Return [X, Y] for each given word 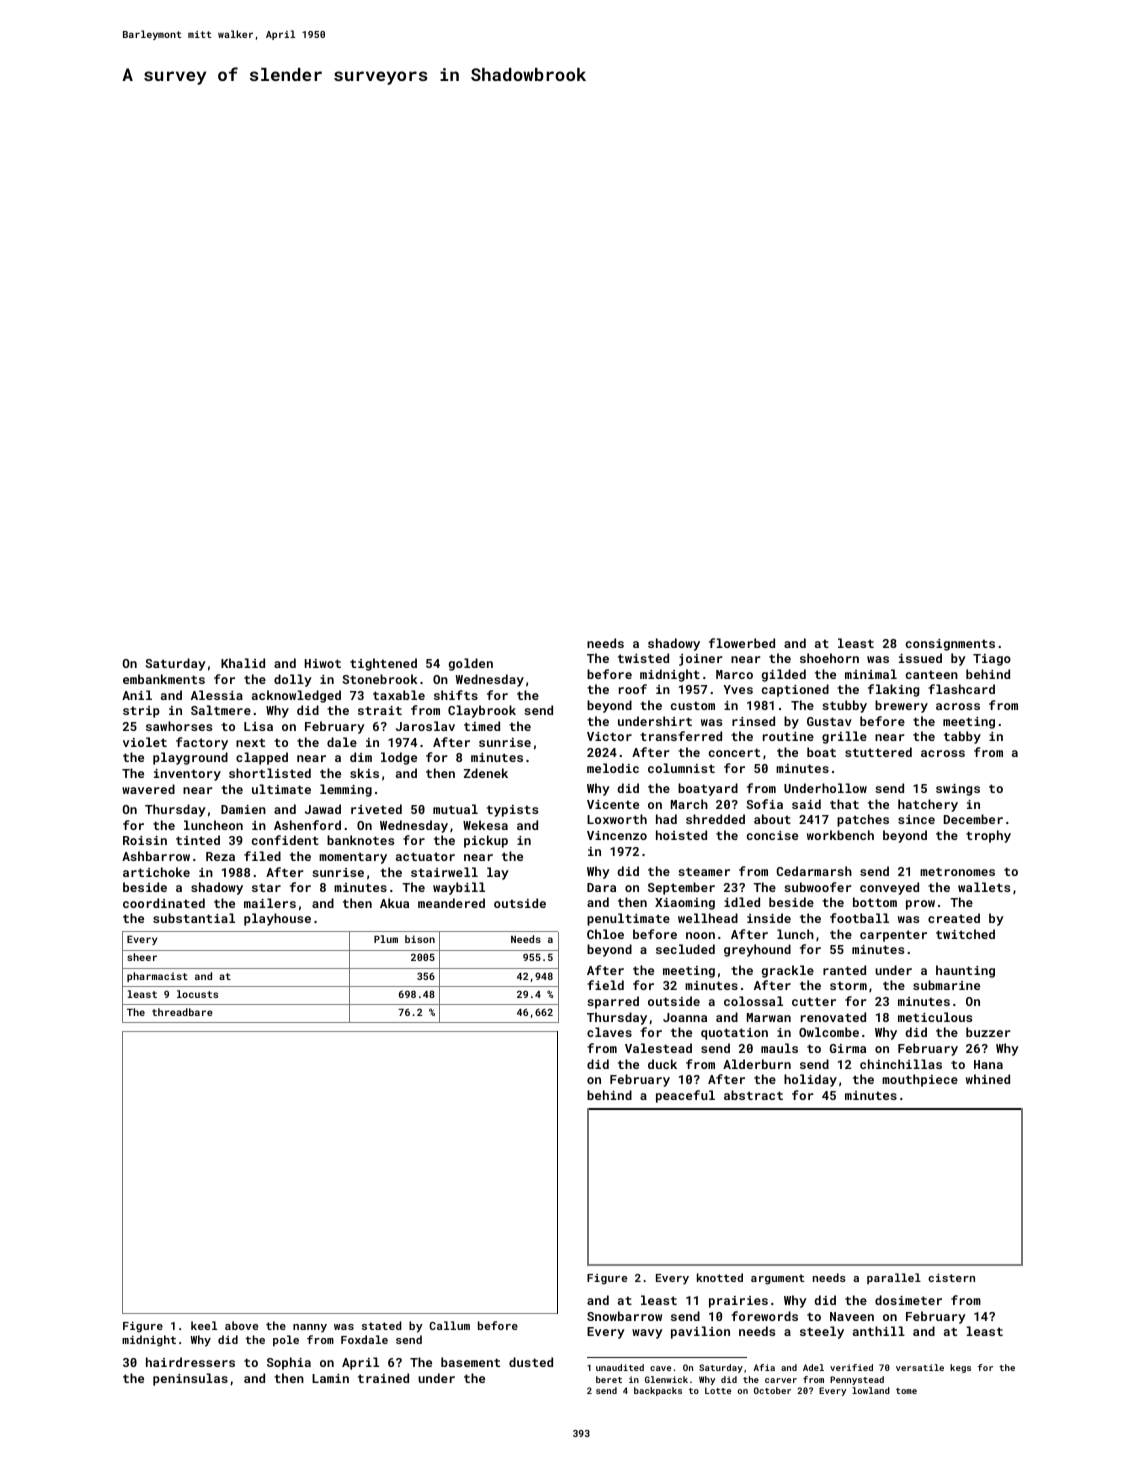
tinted [198, 840]
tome [906, 1391]
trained [383, 1378]
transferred [681, 736]
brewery [901, 706]
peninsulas [190, 1379]
